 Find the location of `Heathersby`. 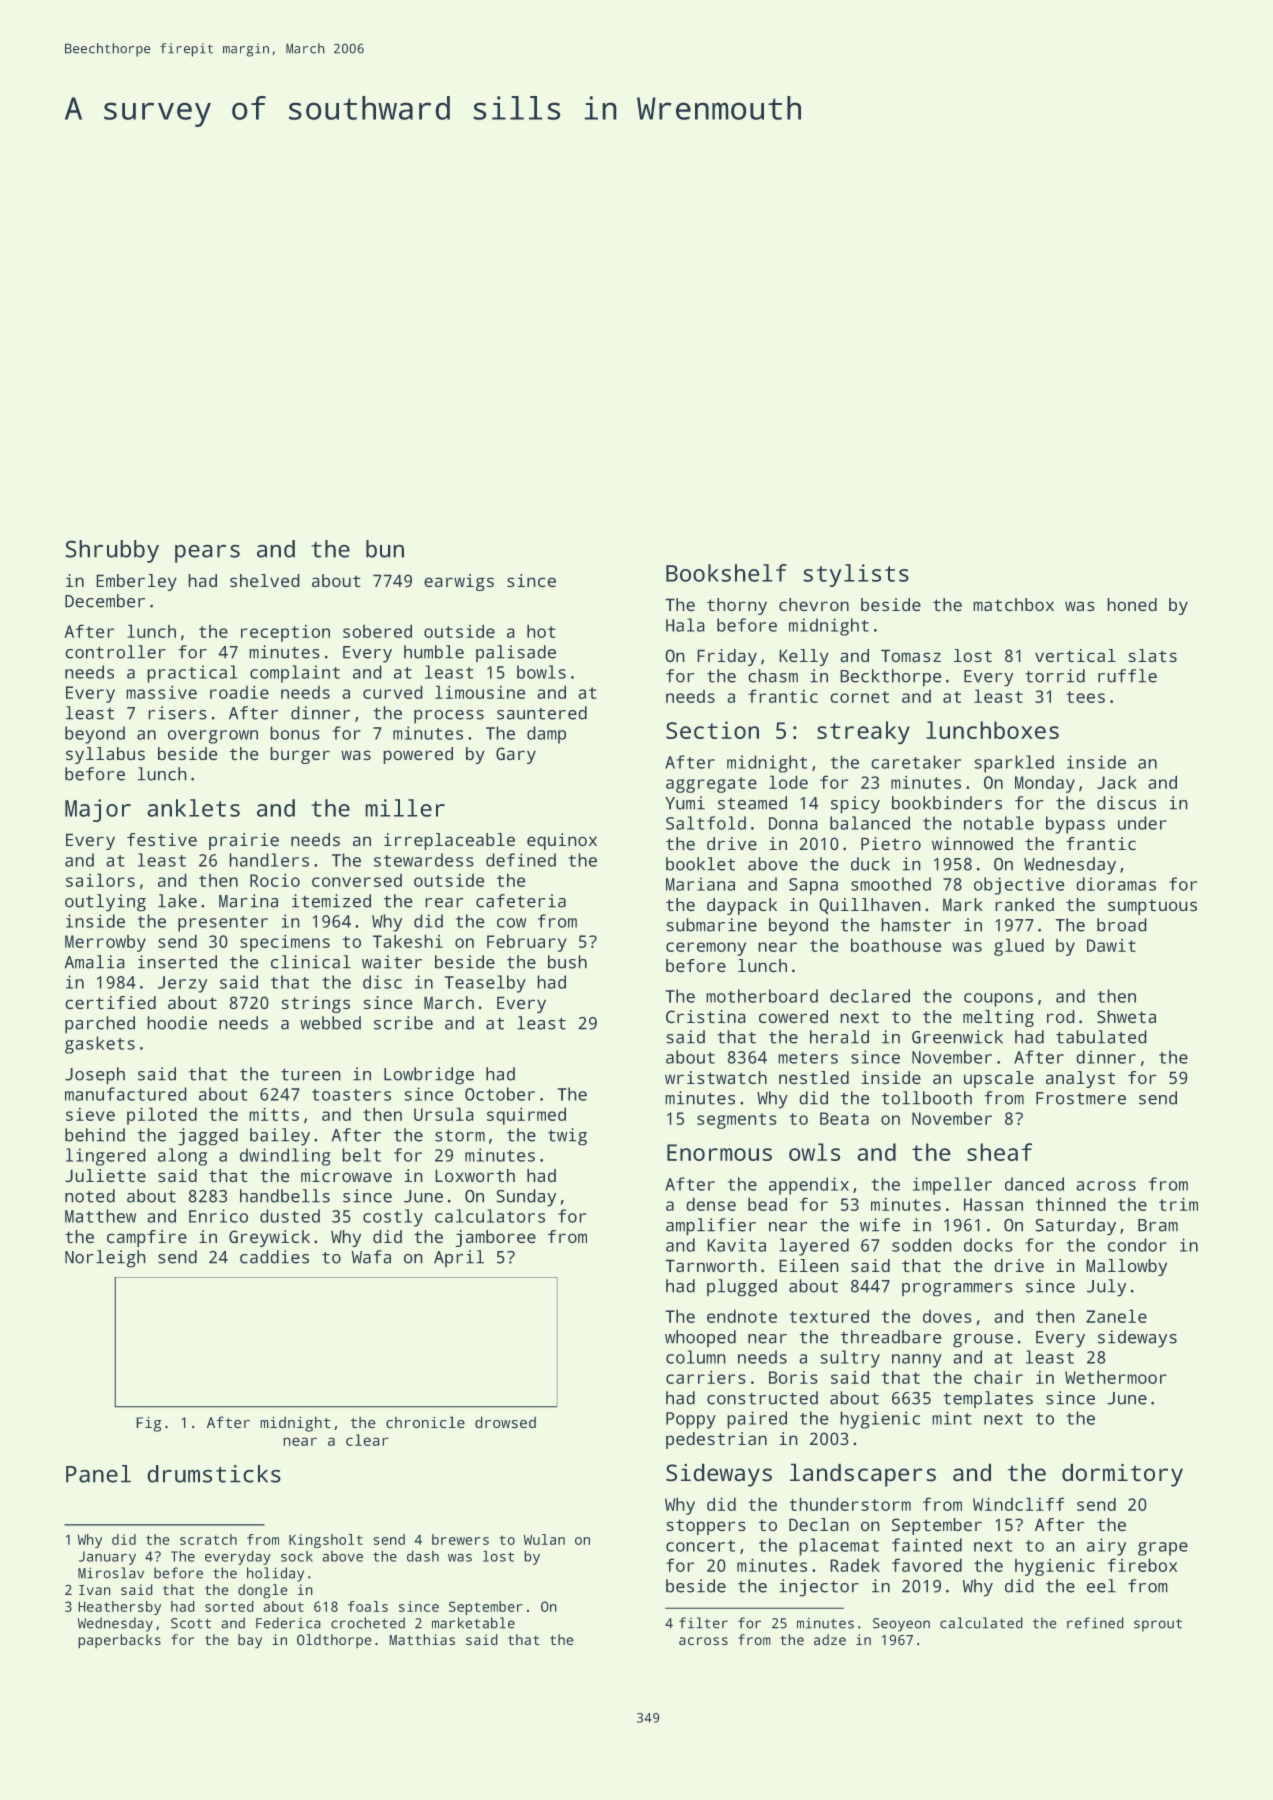

Heathersby is located at coordinates (119, 1608).
